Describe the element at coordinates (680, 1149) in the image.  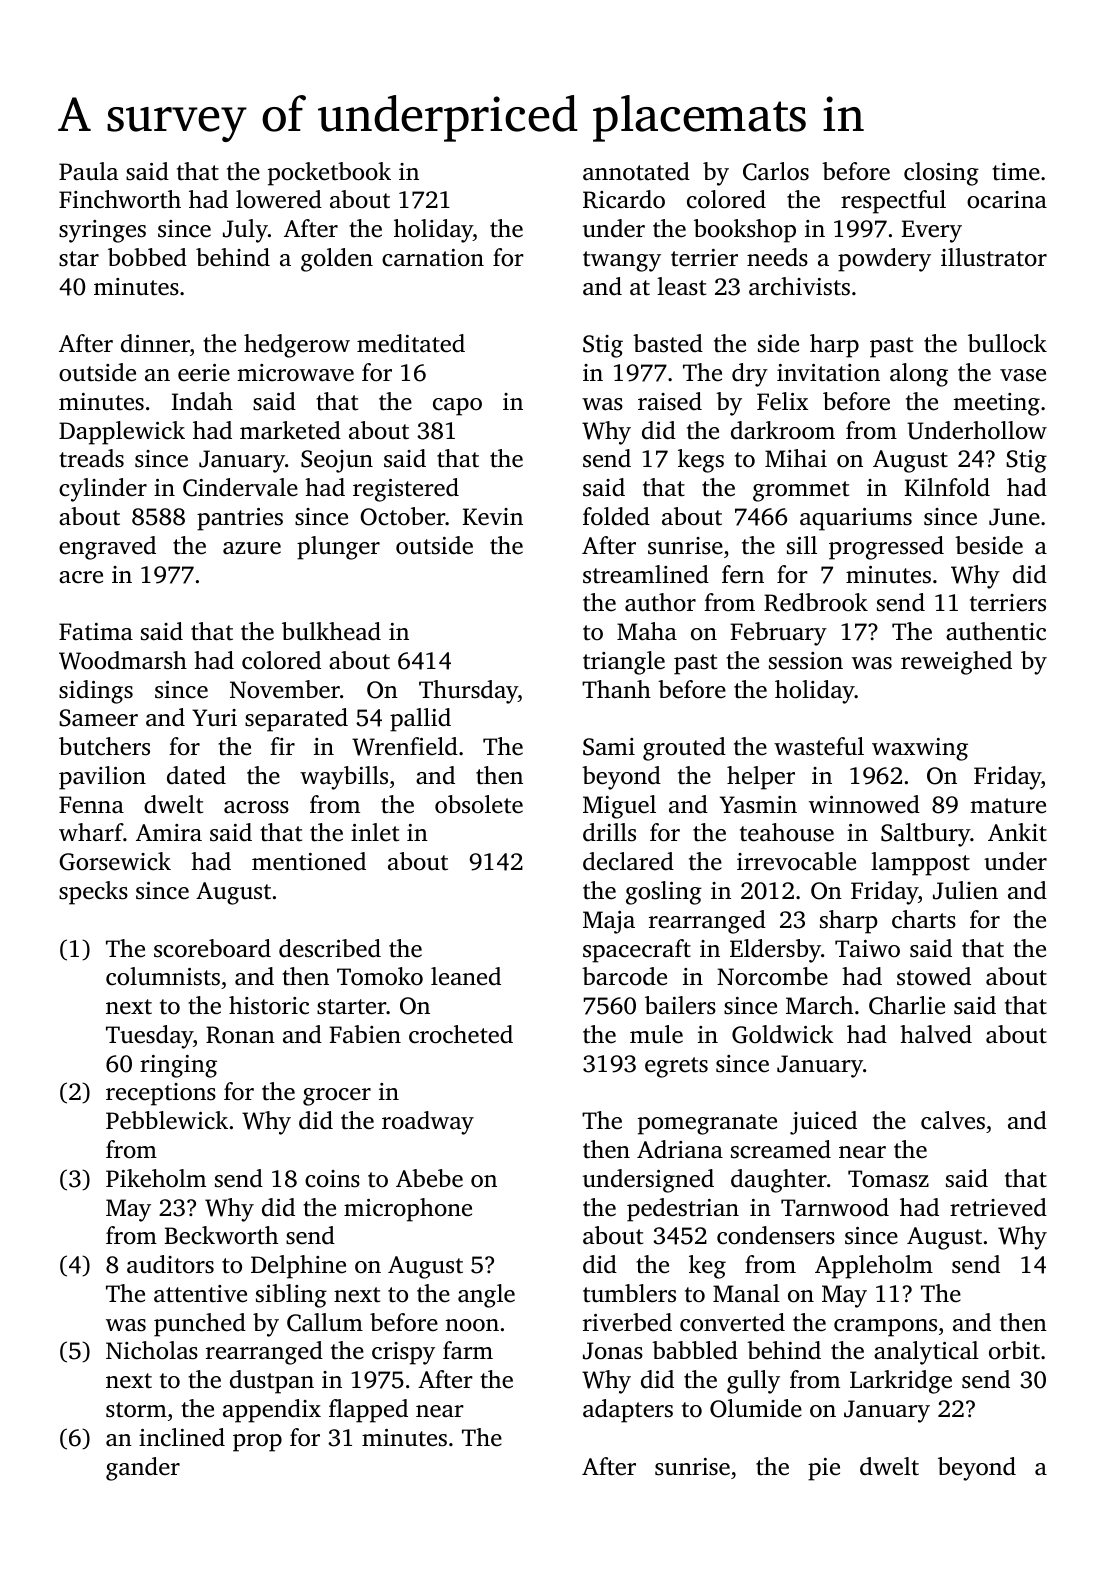
I see `Adriana` at that location.
